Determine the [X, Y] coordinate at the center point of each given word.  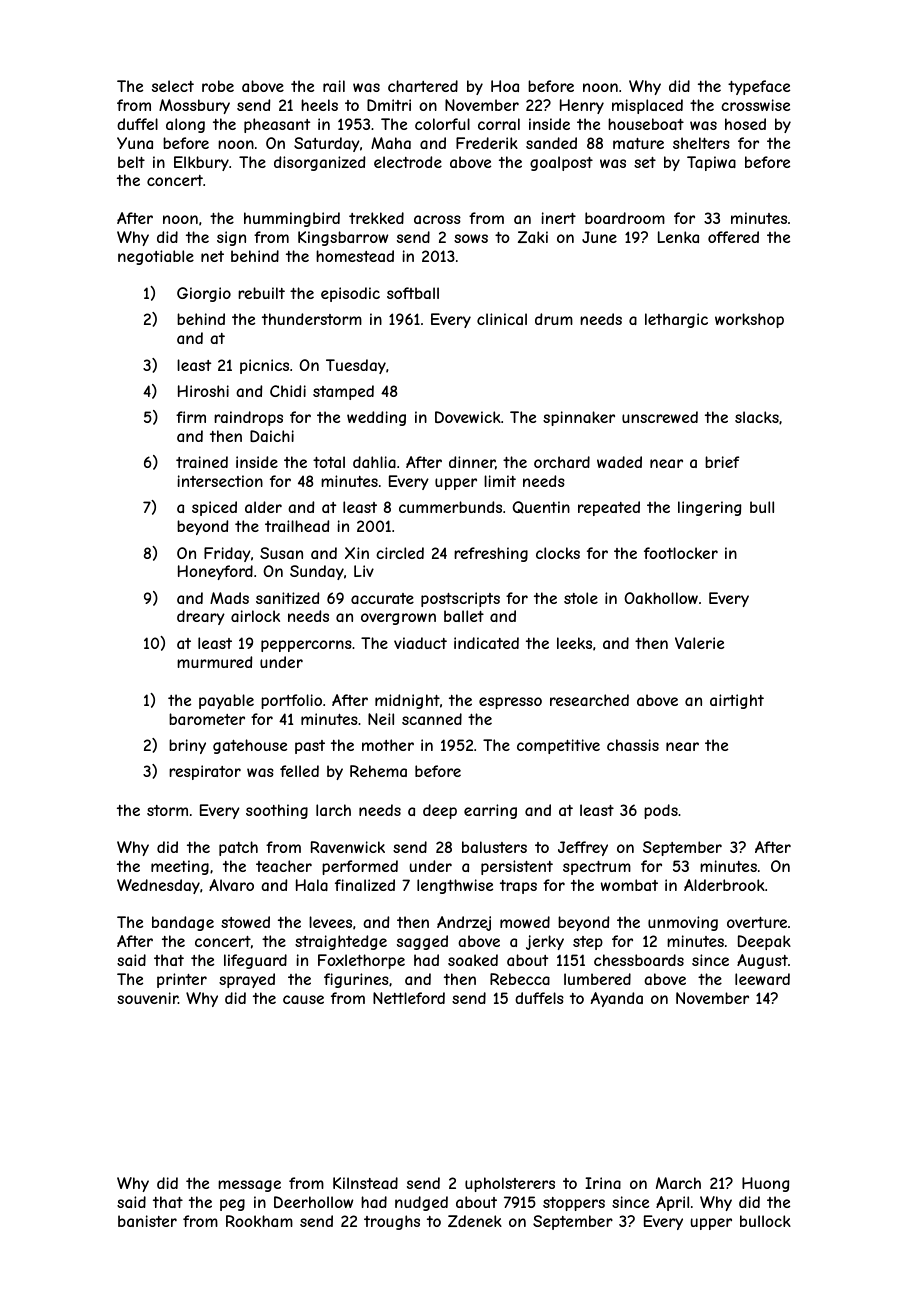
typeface [759, 87]
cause [303, 999]
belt [131, 162]
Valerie [699, 643]
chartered [423, 86]
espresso [510, 703]
